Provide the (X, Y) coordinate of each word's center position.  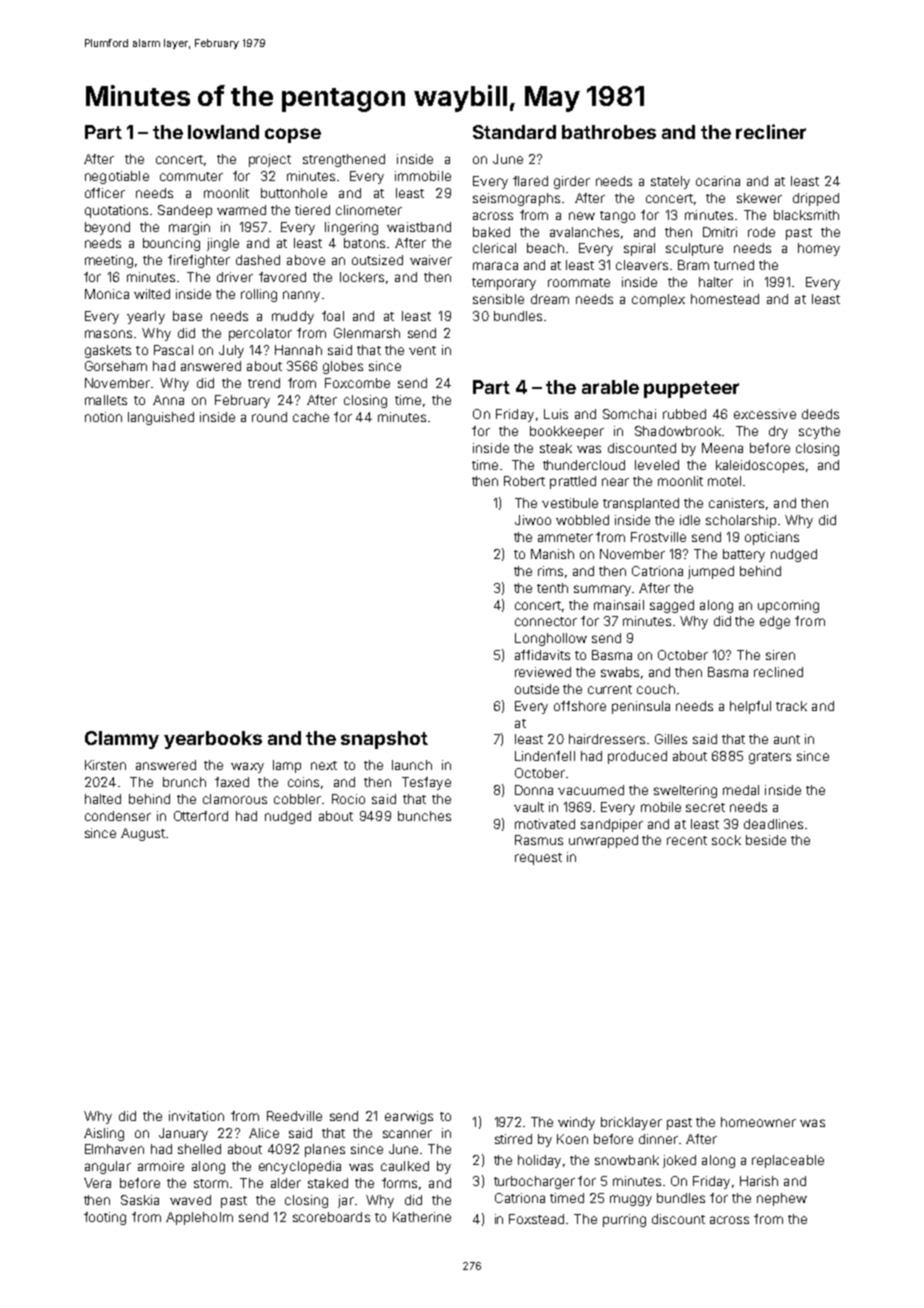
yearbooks (213, 740)
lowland (223, 132)
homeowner (758, 1122)
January (183, 1134)
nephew (782, 1199)
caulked (405, 1166)
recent (687, 840)
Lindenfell (545, 756)
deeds (820, 414)
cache (311, 417)
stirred (513, 1139)
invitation (196, 1116)
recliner (771, 131)
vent (422, 350)
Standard (514, 132)
